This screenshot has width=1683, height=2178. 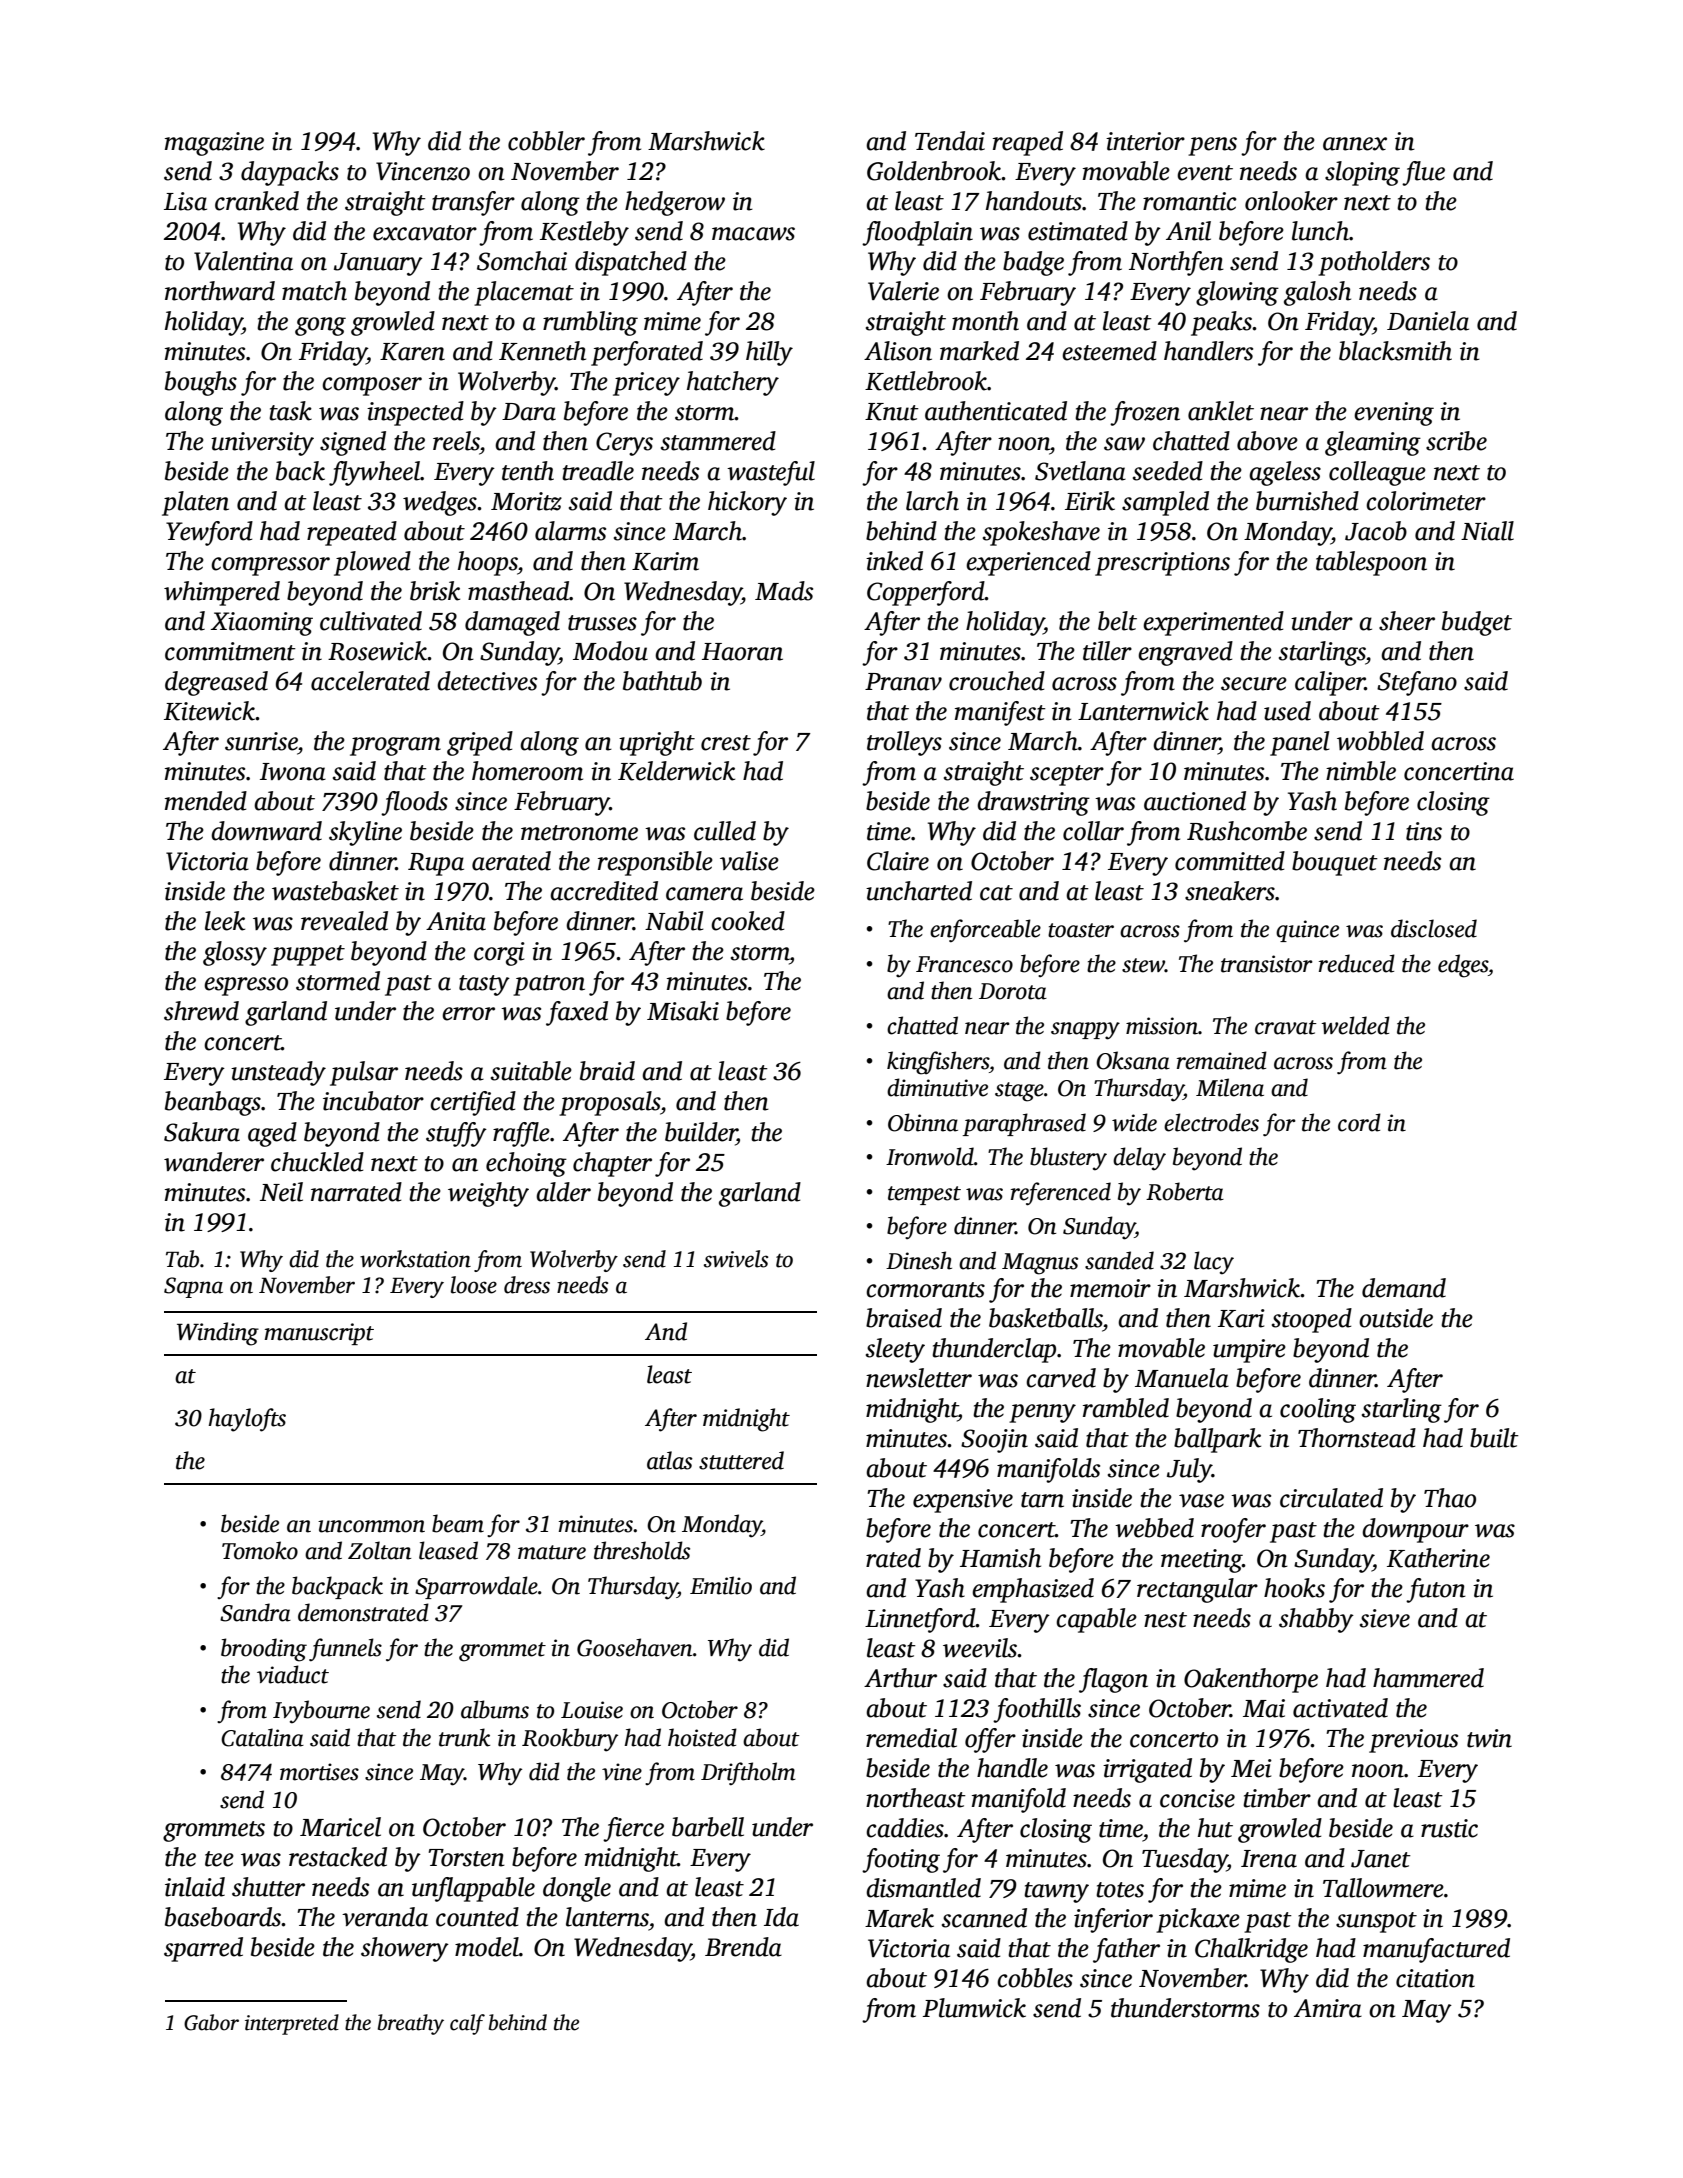 What do you see at coordinates (247, 1420) in the screenshot?
I see `haylofts` at bounding box center [247, 1420].
